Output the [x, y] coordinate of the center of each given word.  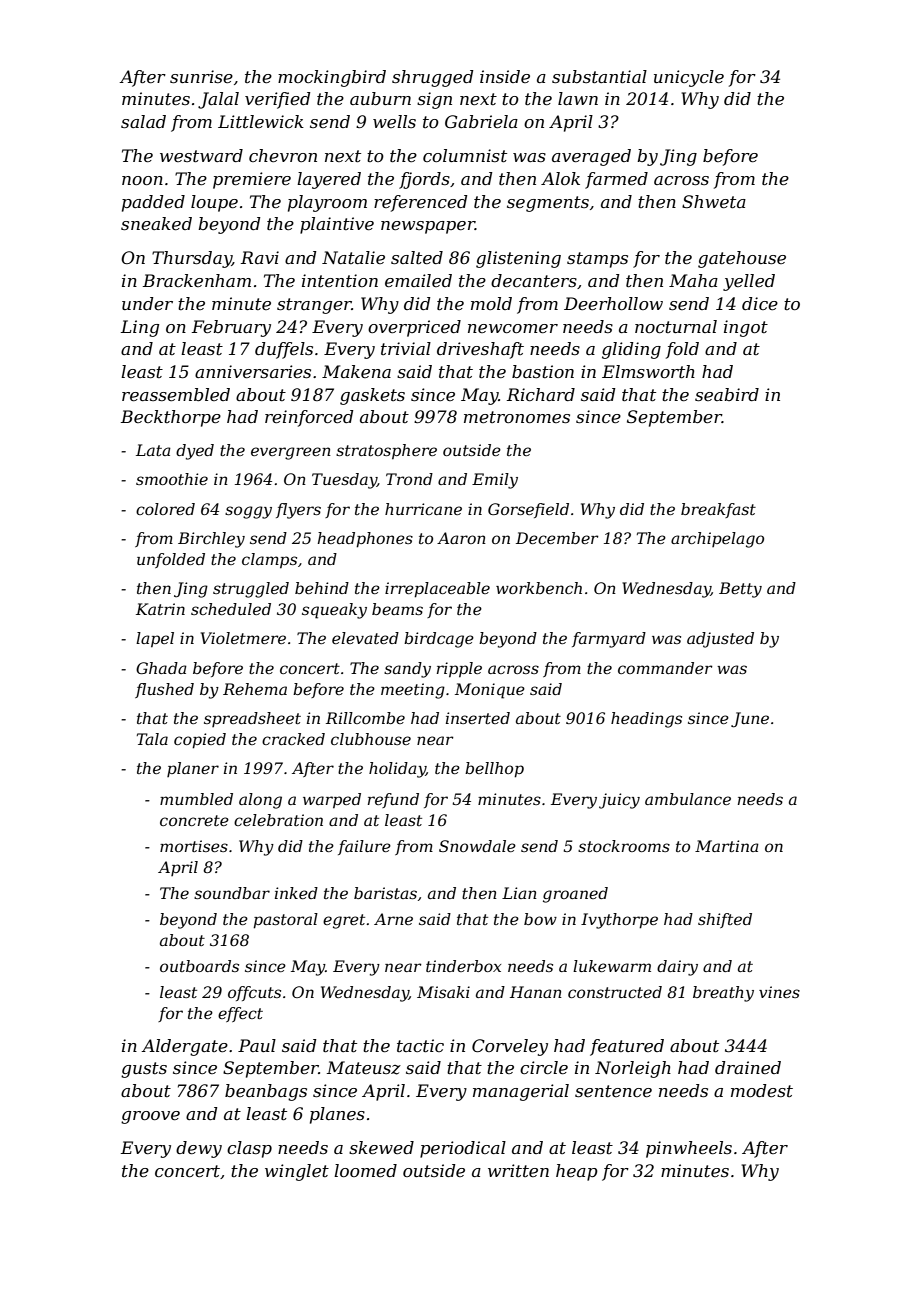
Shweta [714, 201]
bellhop [494, 770]
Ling [140, 328]
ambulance [688, 799]
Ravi [260, 257]
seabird [727, 394]
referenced [420, 203]
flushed [164, 690]
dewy [199, 1149]
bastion [543, 371]
